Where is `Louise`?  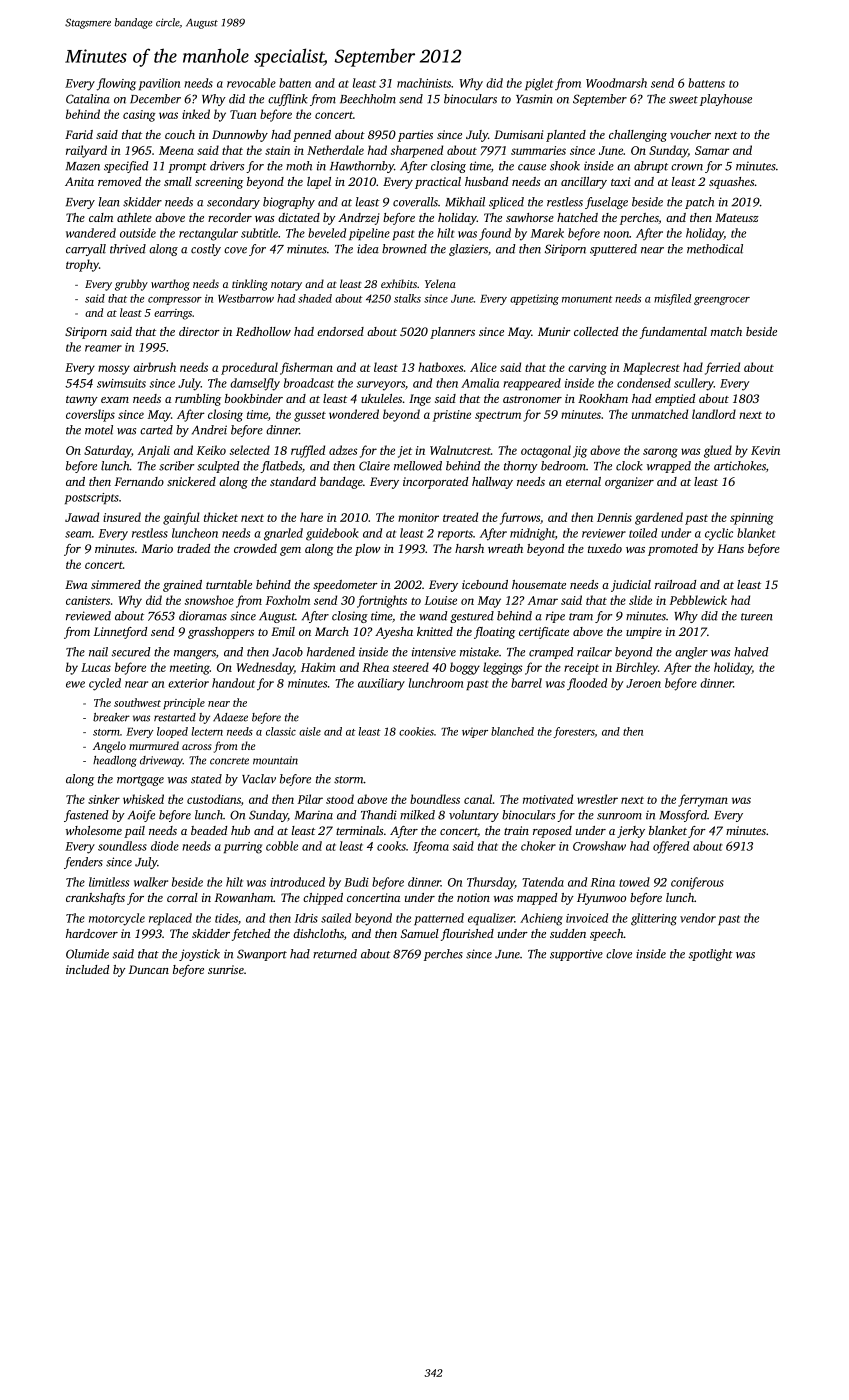 Louise is located at coordinates (441, 600).
